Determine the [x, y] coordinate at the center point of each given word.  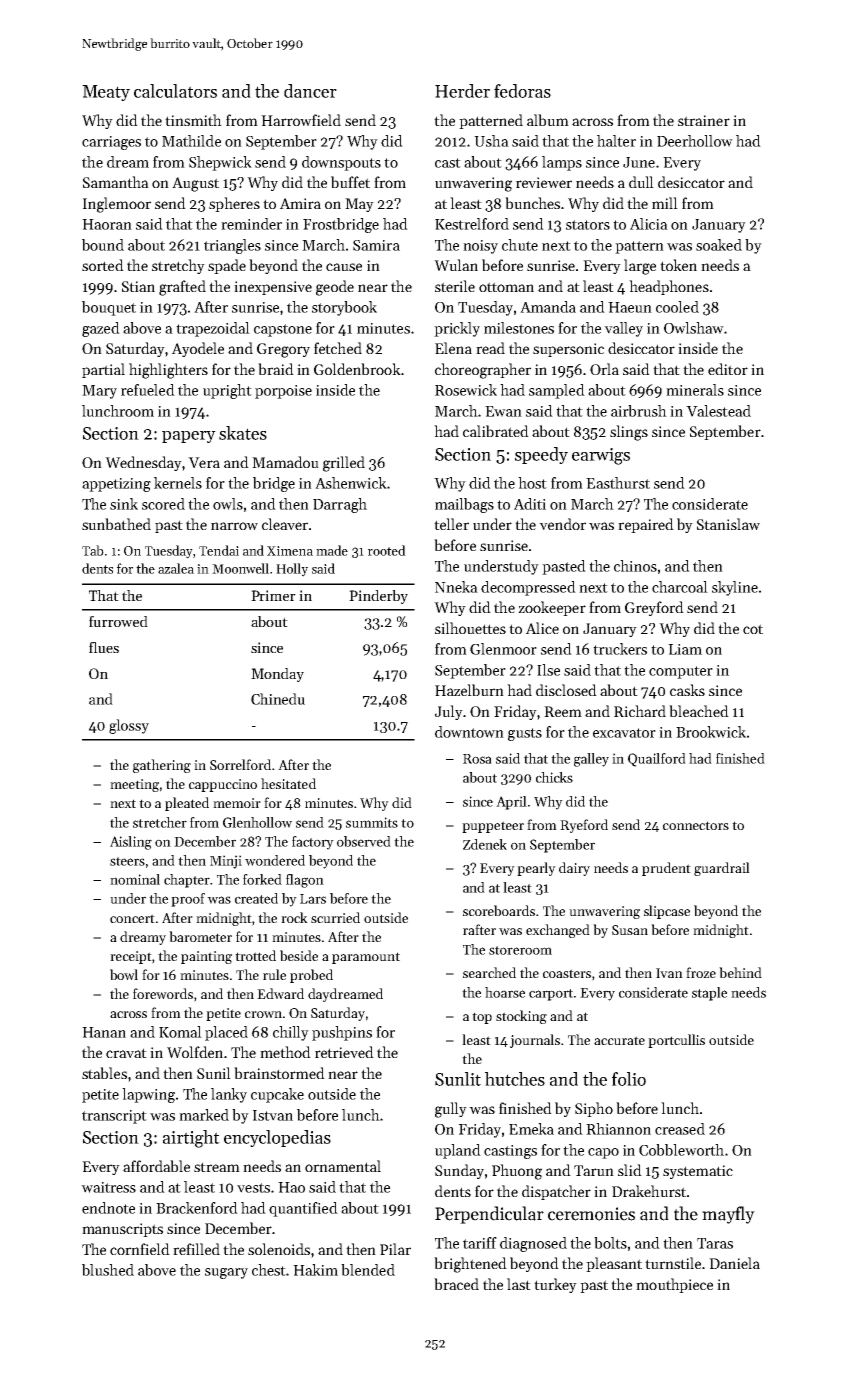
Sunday [459, 1171]
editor [728, 369]
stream [217, 1167]
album [548, 120]
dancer [310, 91]
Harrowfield [301, 120]
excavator [624, 733]
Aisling [131, 843]
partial [103, 370]
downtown [469, 732]
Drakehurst [649, 1191]
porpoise [283, 392]
